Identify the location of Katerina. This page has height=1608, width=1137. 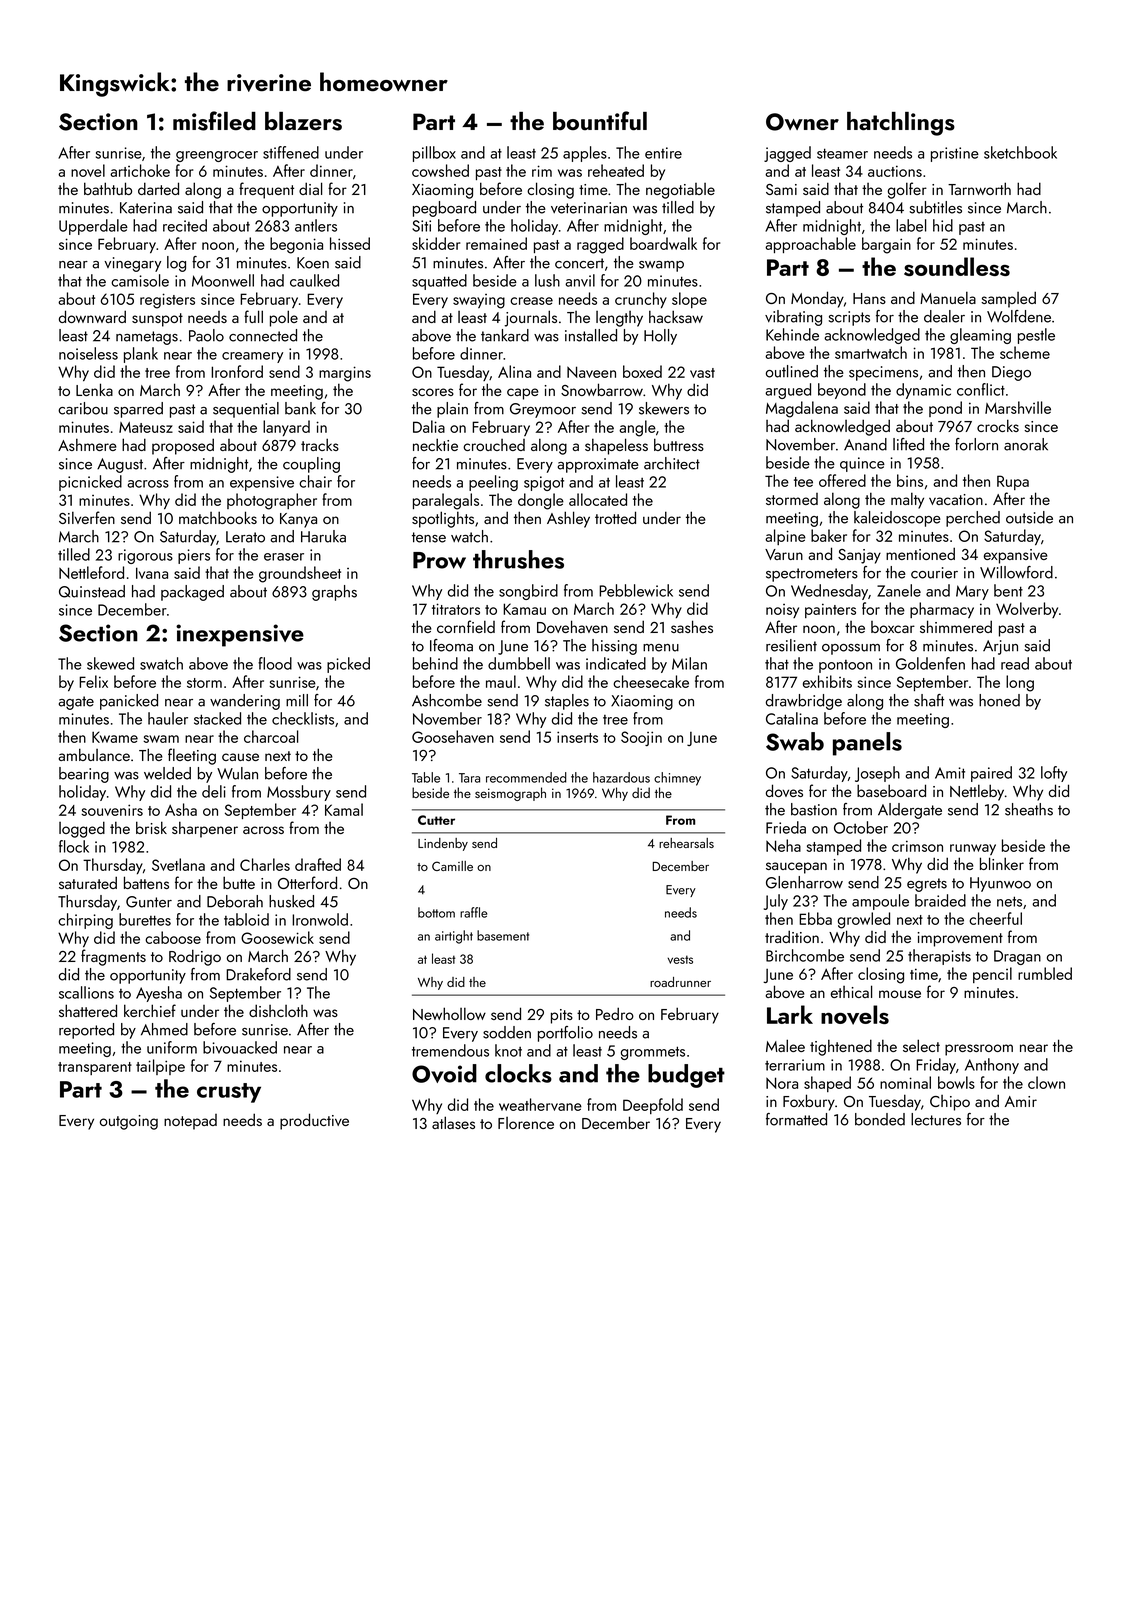
(146, 208).
